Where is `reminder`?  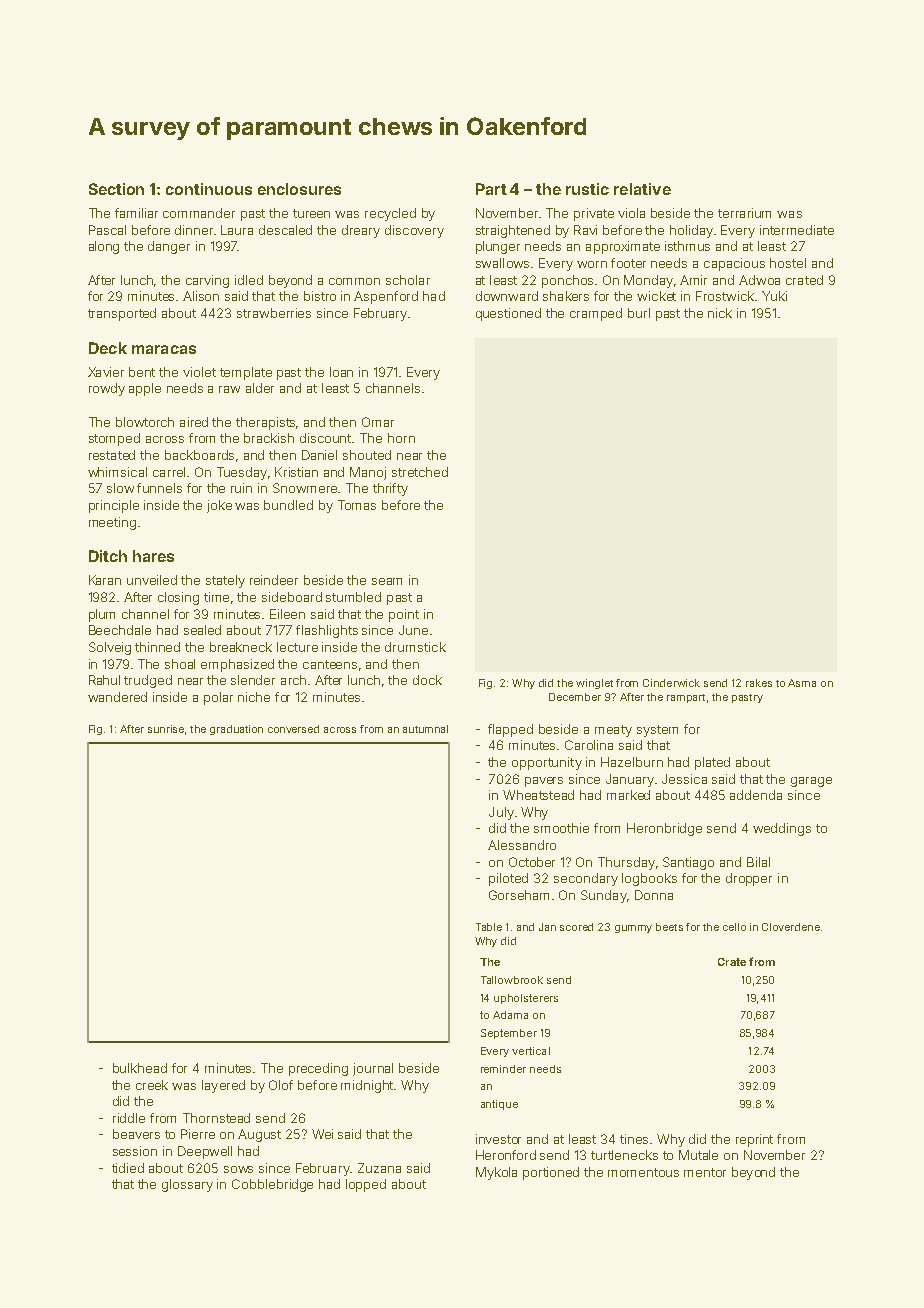 reminder is located at coordinates (503, 1069).
